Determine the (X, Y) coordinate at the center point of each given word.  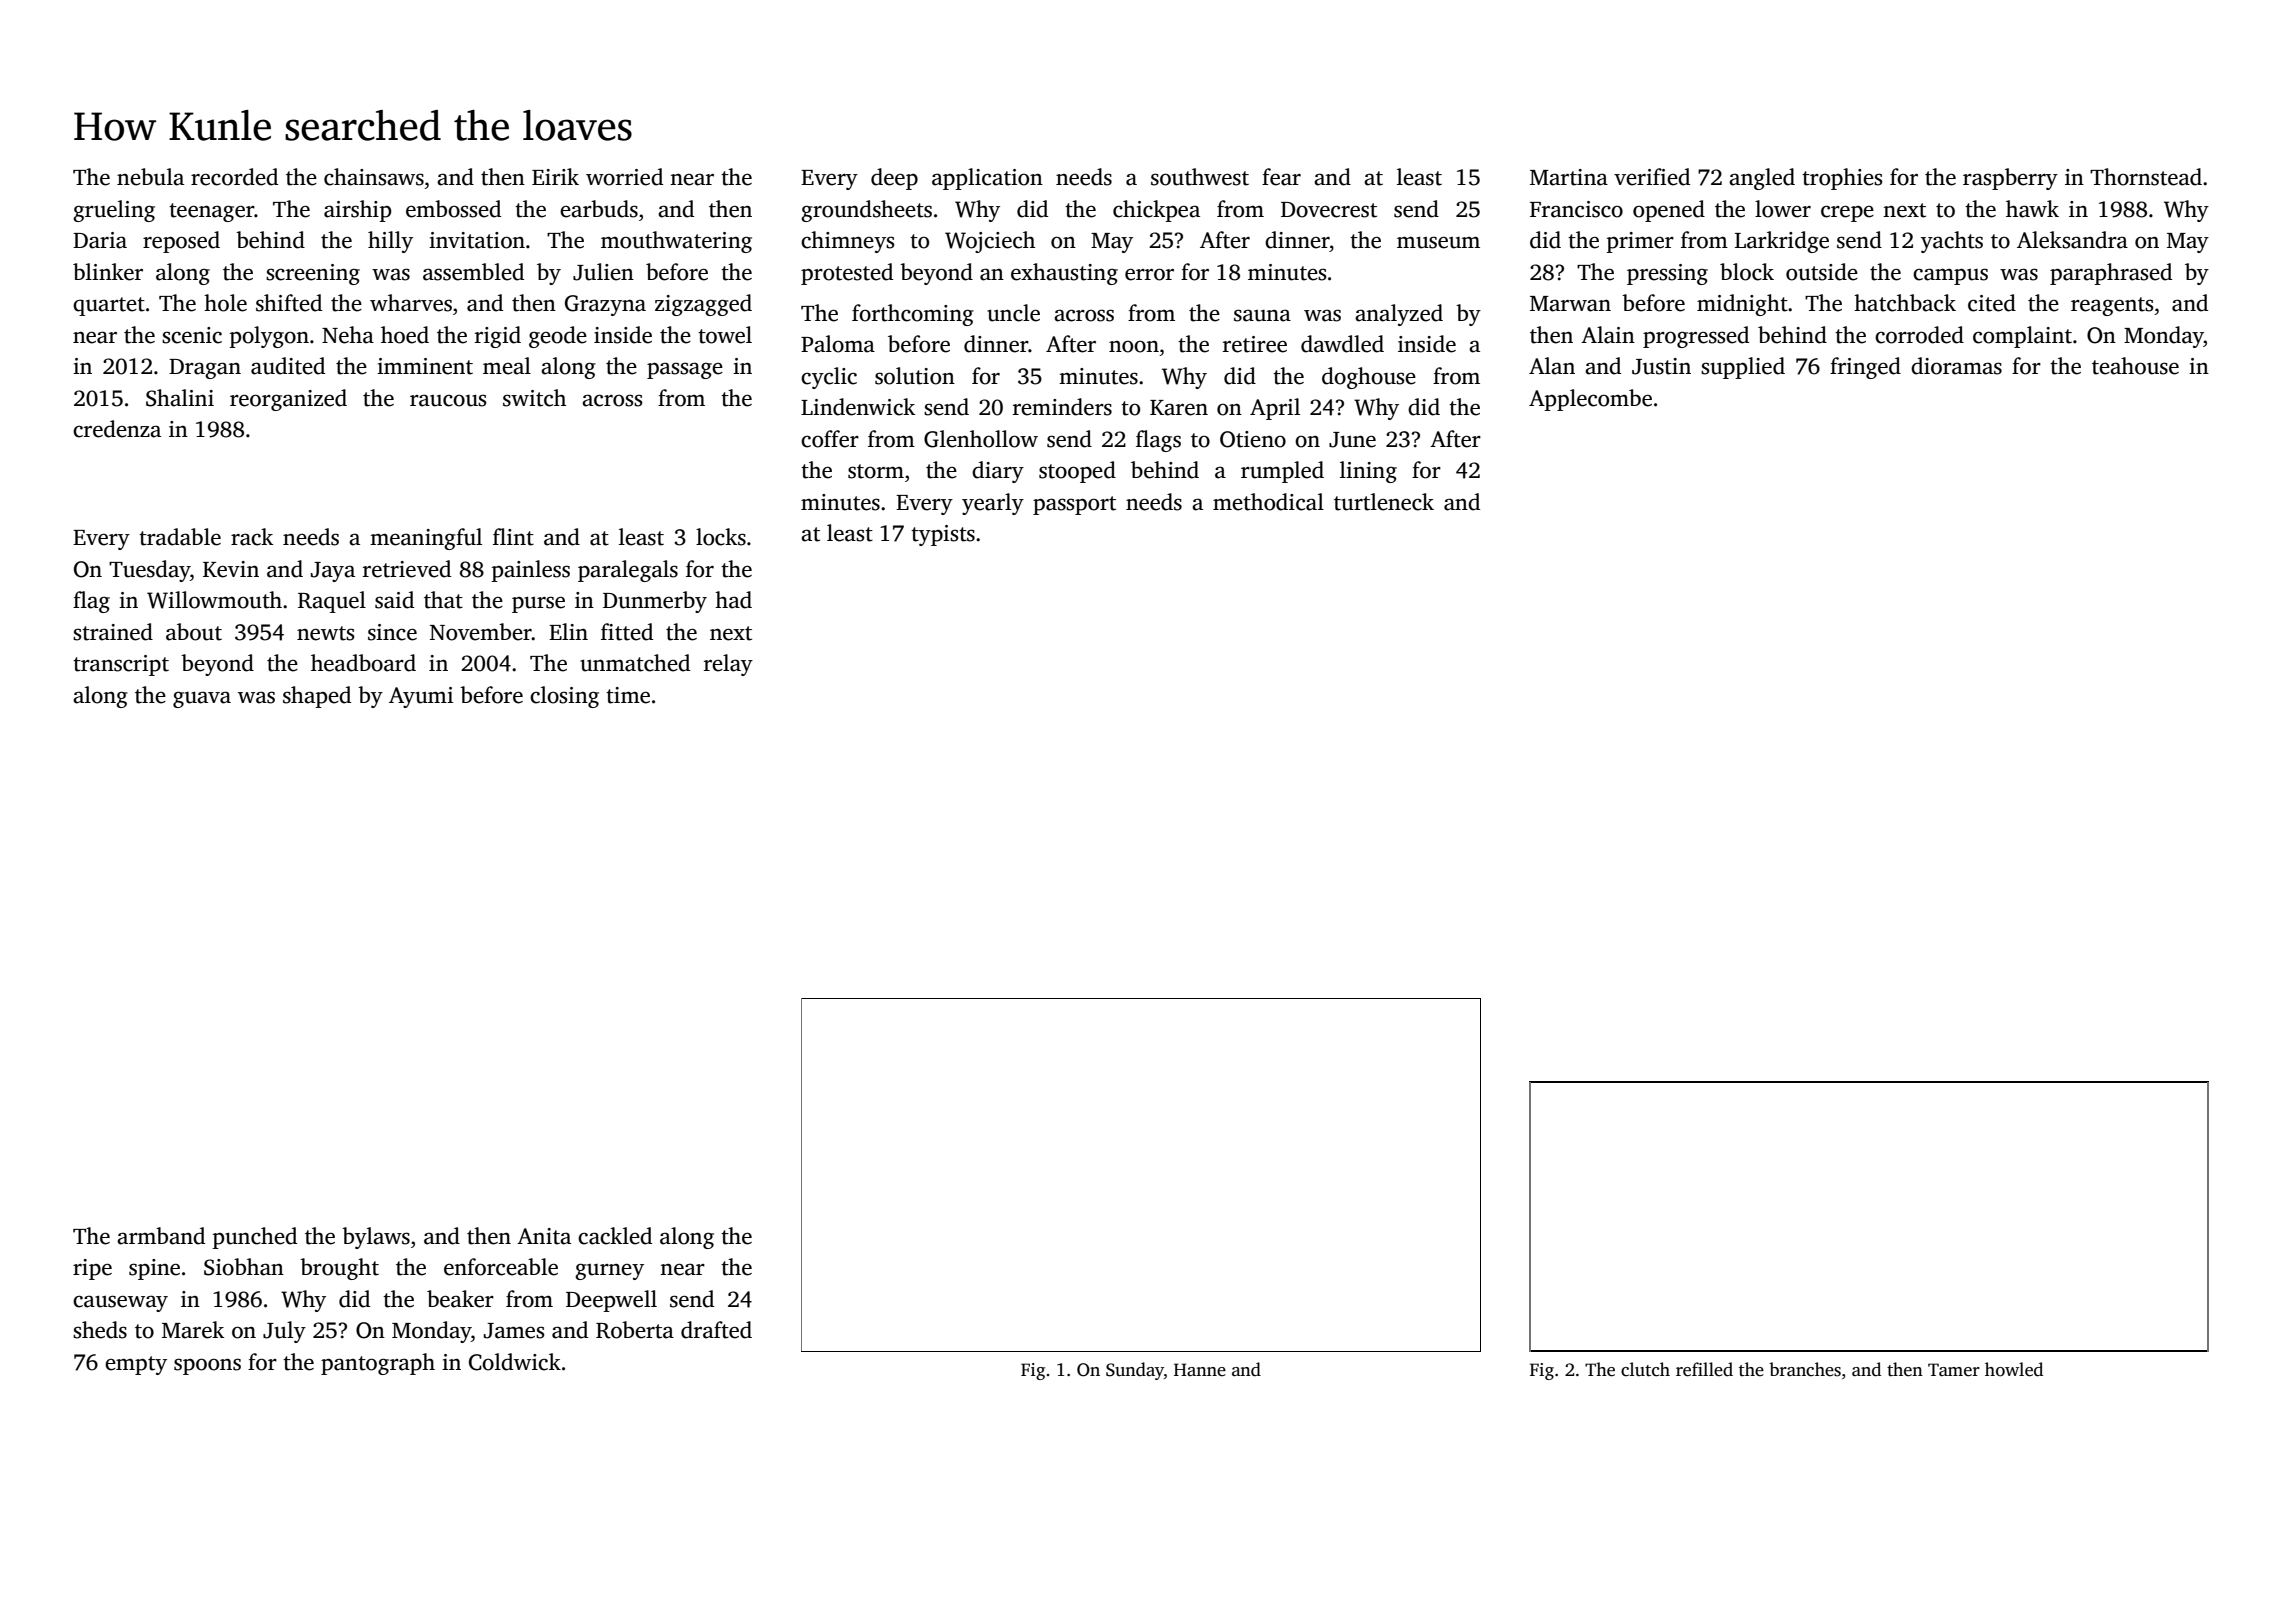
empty (136, 1365)
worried (624, 177)
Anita (544, 1236)
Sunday (1135, 1371)
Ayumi (421, 697)
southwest (1200, 177)
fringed (1865, 368)
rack (252, 537)
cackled (615, 1236)
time (628, 695)
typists (943, 535)
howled (2014, 1369)
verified (1652, 177)
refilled (1704, 1369)
